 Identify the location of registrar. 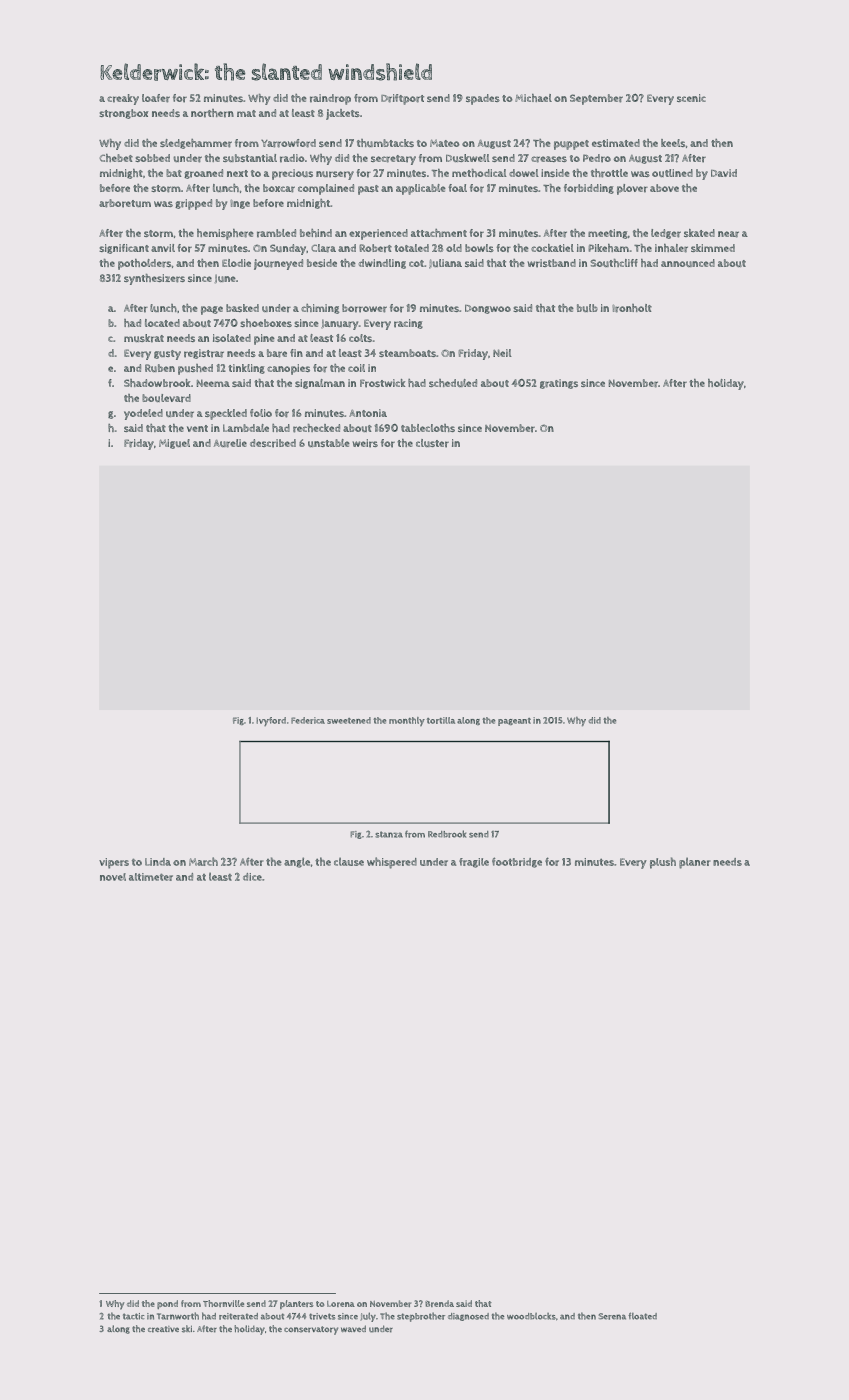
(204, 354).
